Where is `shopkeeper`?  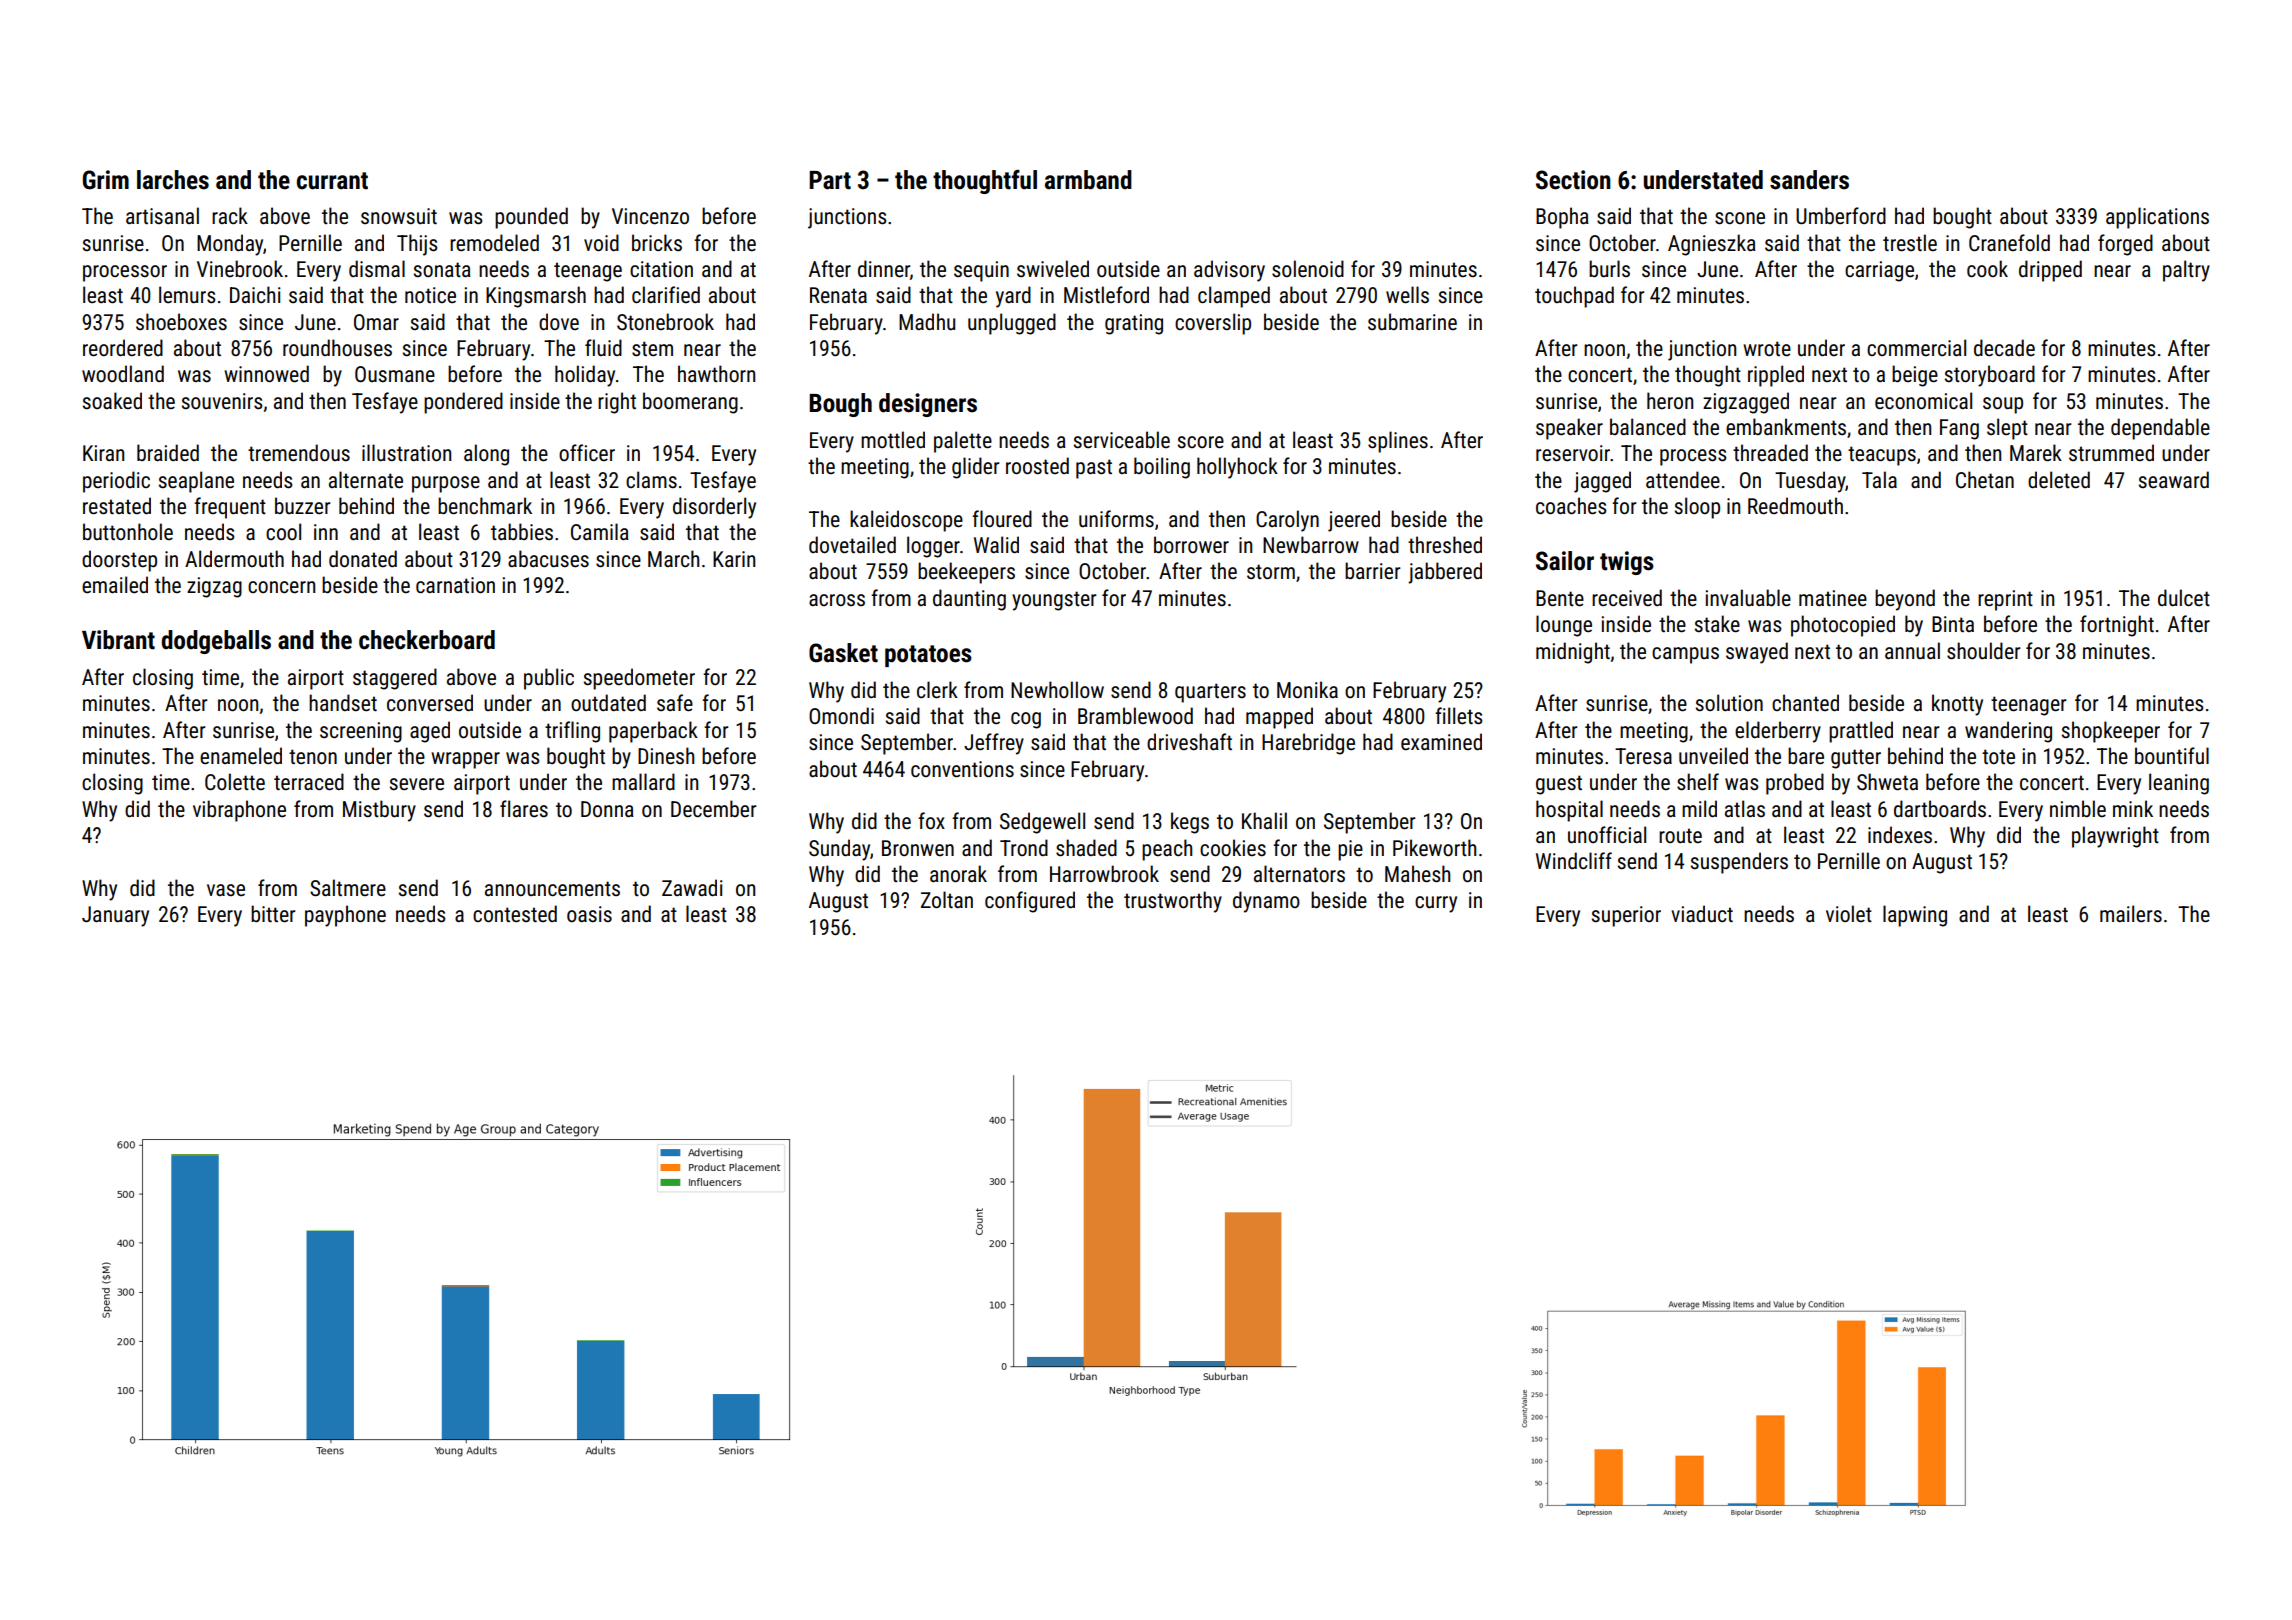
shopkeeper is located at coordinates (2111, 732).
